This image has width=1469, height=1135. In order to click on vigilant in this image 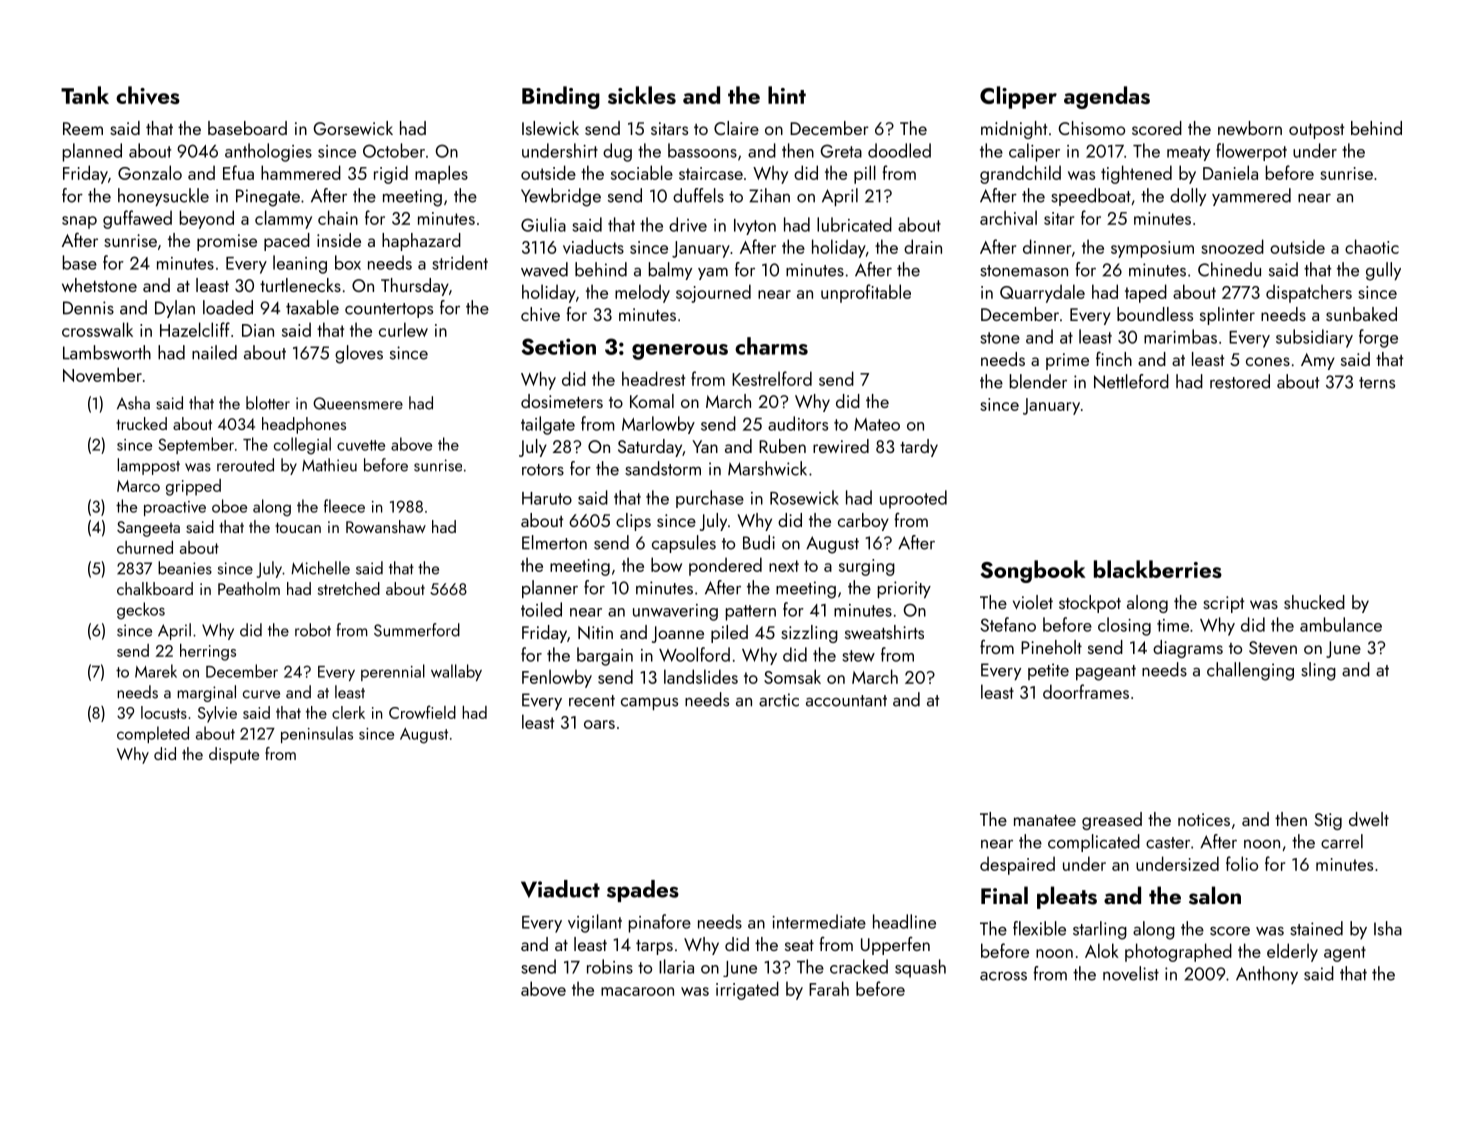, I will do `click(595, 923)`.
